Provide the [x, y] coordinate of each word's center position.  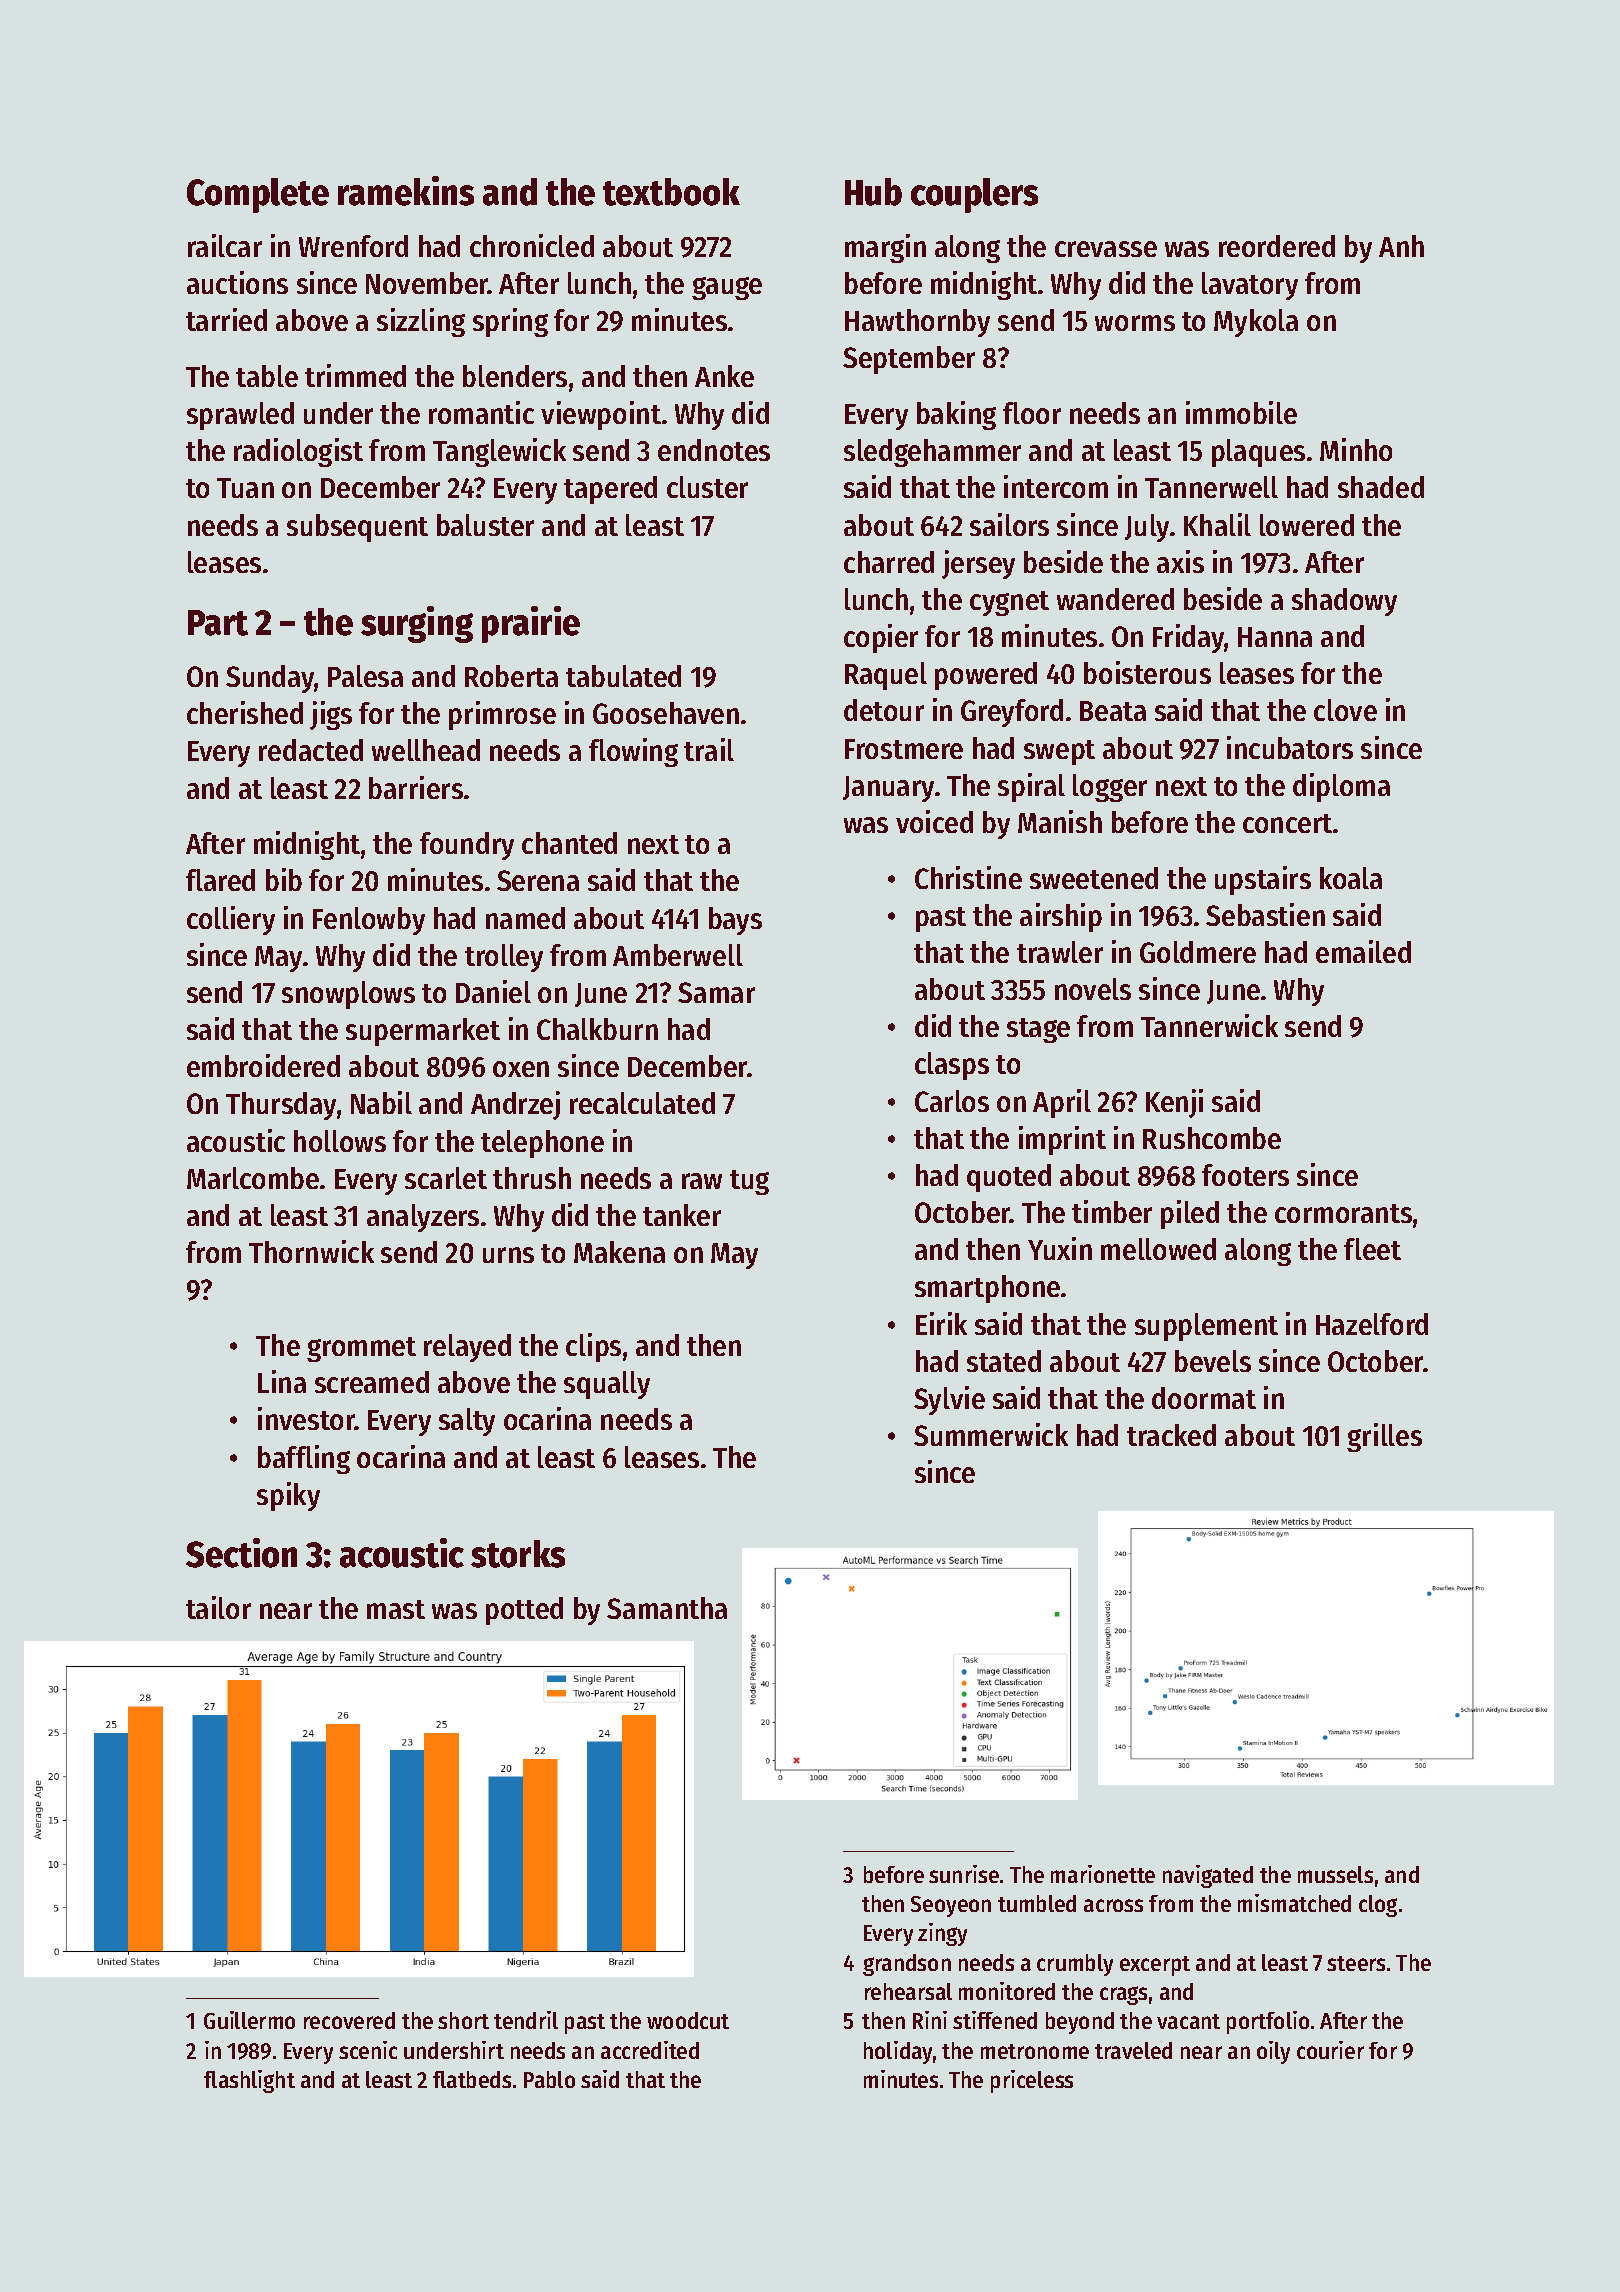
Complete [258, 195]
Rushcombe [1212, 1138]
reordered [1277, 246]
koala [1351, 878]
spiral [1031, 787]
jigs [331, 715]
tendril [526, 2020]
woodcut [688, 2020]
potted [524, 1611]
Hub [873, 192]
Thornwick [311, 1251]
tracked [1171, 1435]
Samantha [667, 1608]
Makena [619, 1252]
